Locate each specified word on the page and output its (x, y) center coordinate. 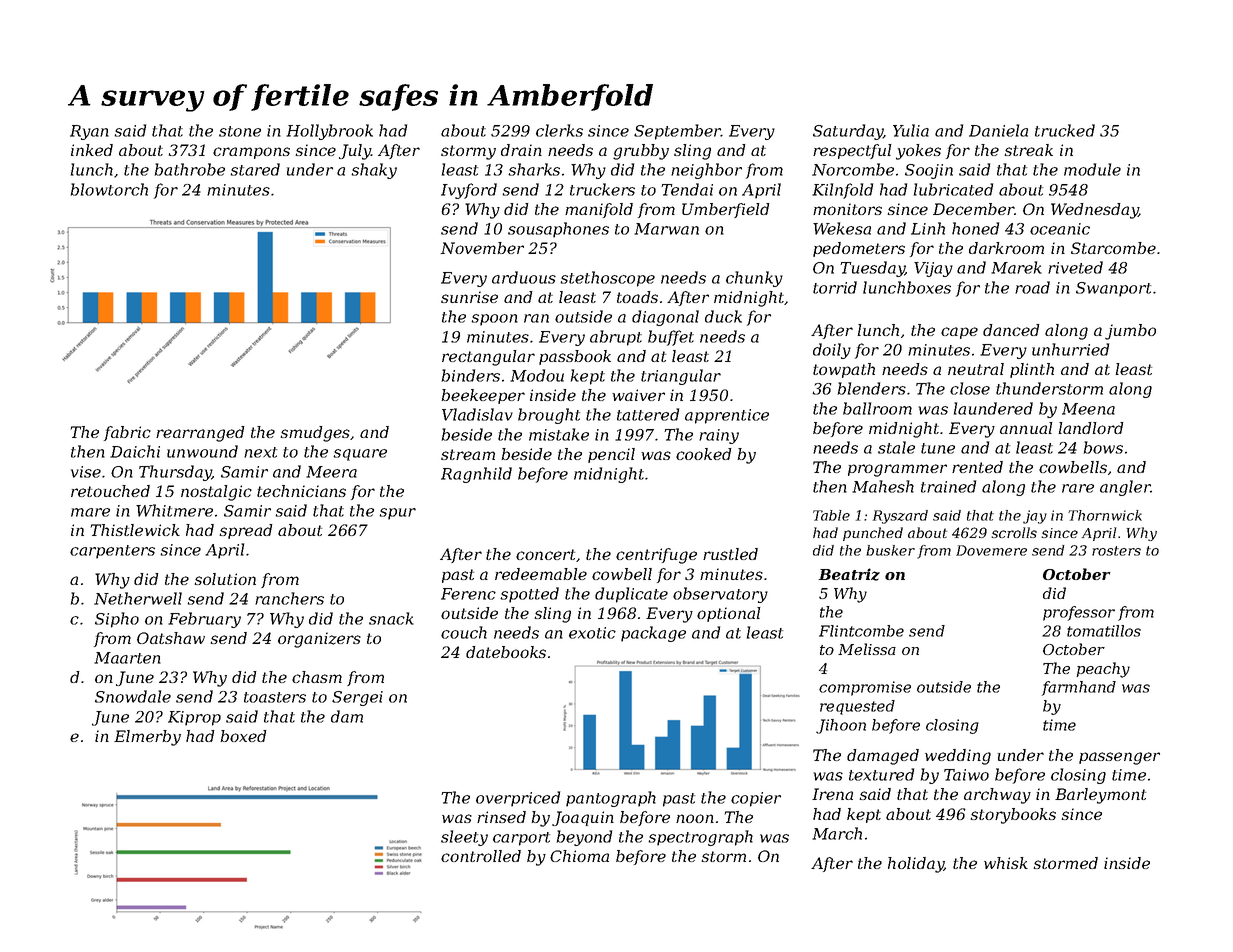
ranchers (289, 598)
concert (545, 554)
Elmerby (147, 738)
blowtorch (109, 189)
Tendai (687, 189)
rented (977, 467)
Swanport (1113, 289)
